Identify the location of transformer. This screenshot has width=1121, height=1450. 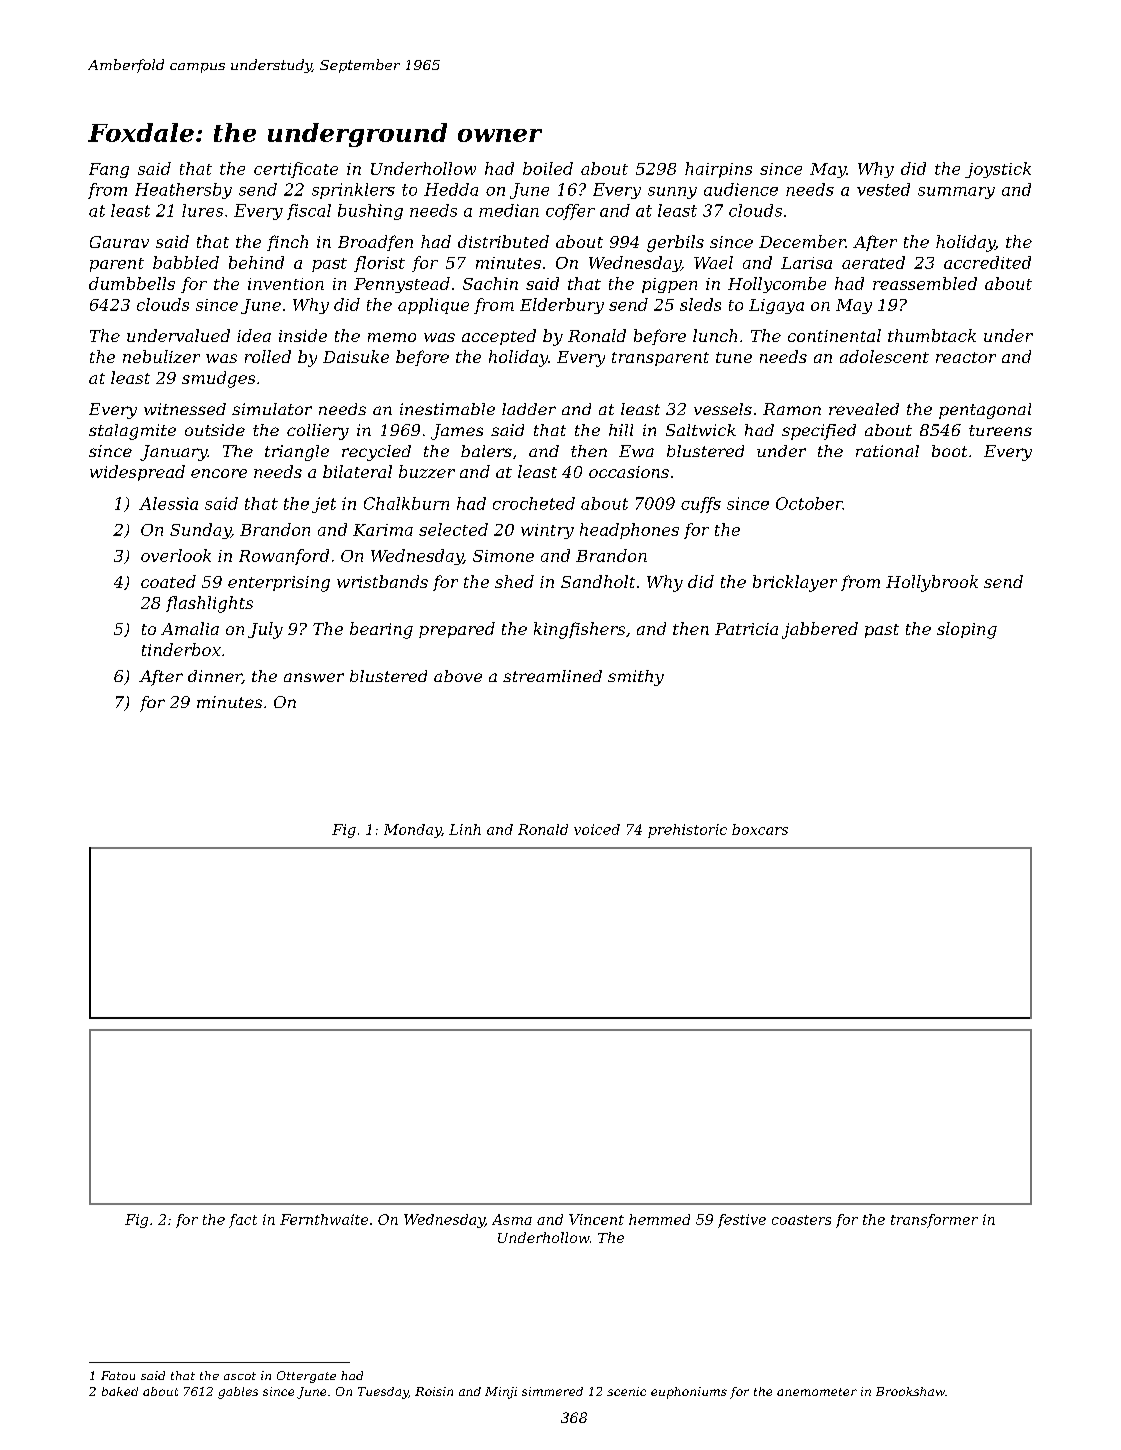
(934, 1221).
